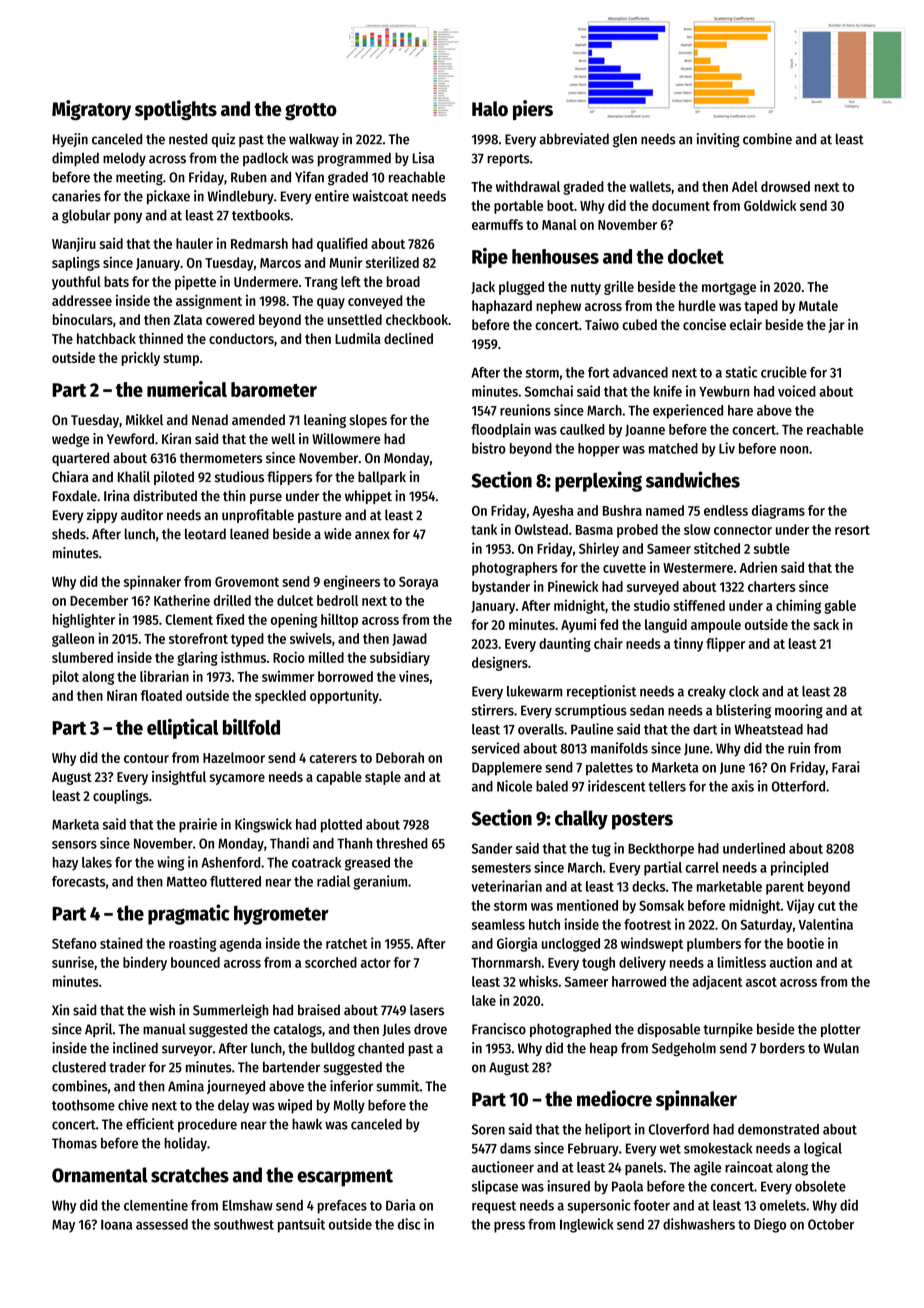 The width and height of the image is (924, 1308). Describe the element at coordinates (116, 1224) in the image. I see `Ioana` at that location.
